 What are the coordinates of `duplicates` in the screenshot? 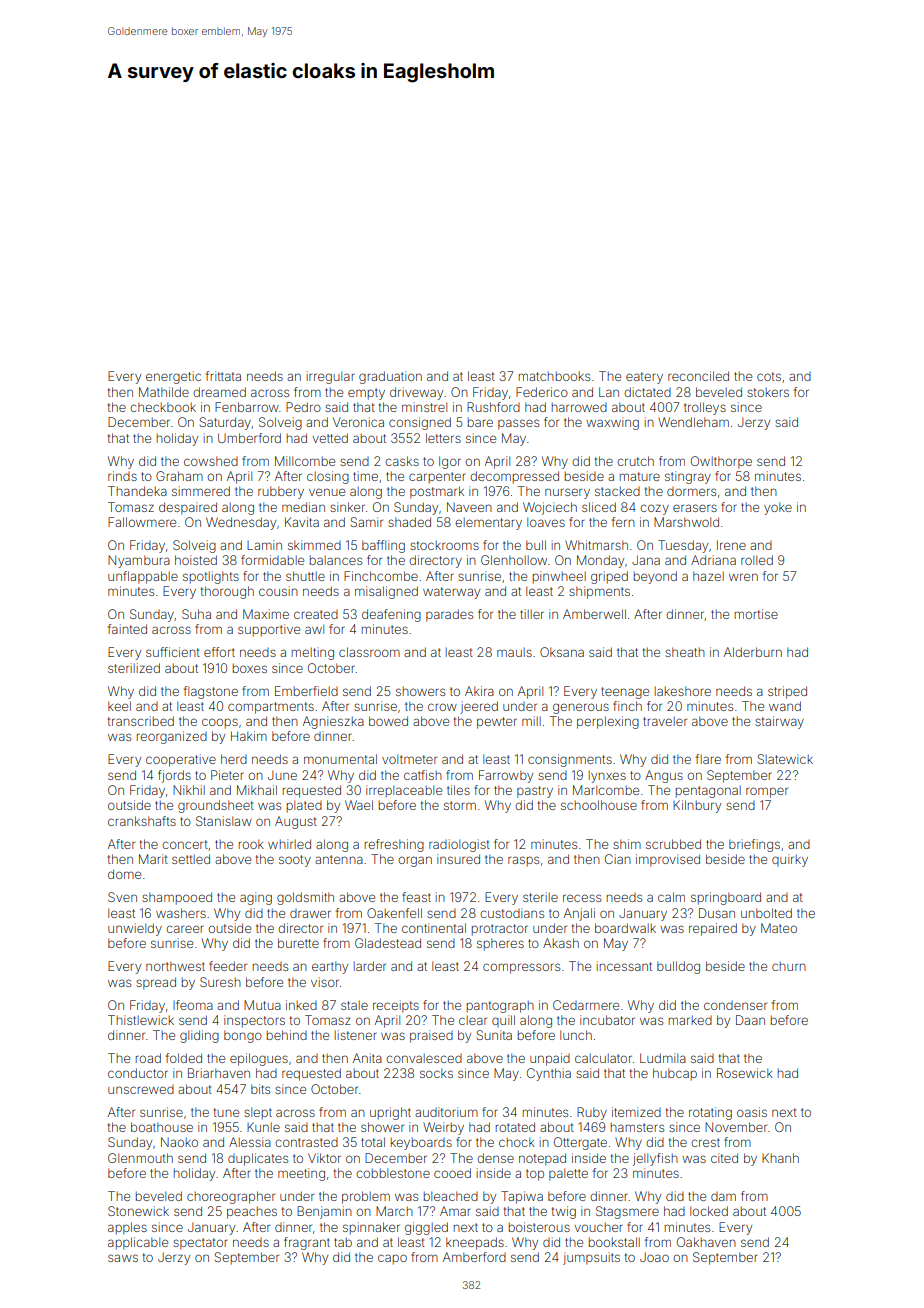 It's located at (258, 1159).
